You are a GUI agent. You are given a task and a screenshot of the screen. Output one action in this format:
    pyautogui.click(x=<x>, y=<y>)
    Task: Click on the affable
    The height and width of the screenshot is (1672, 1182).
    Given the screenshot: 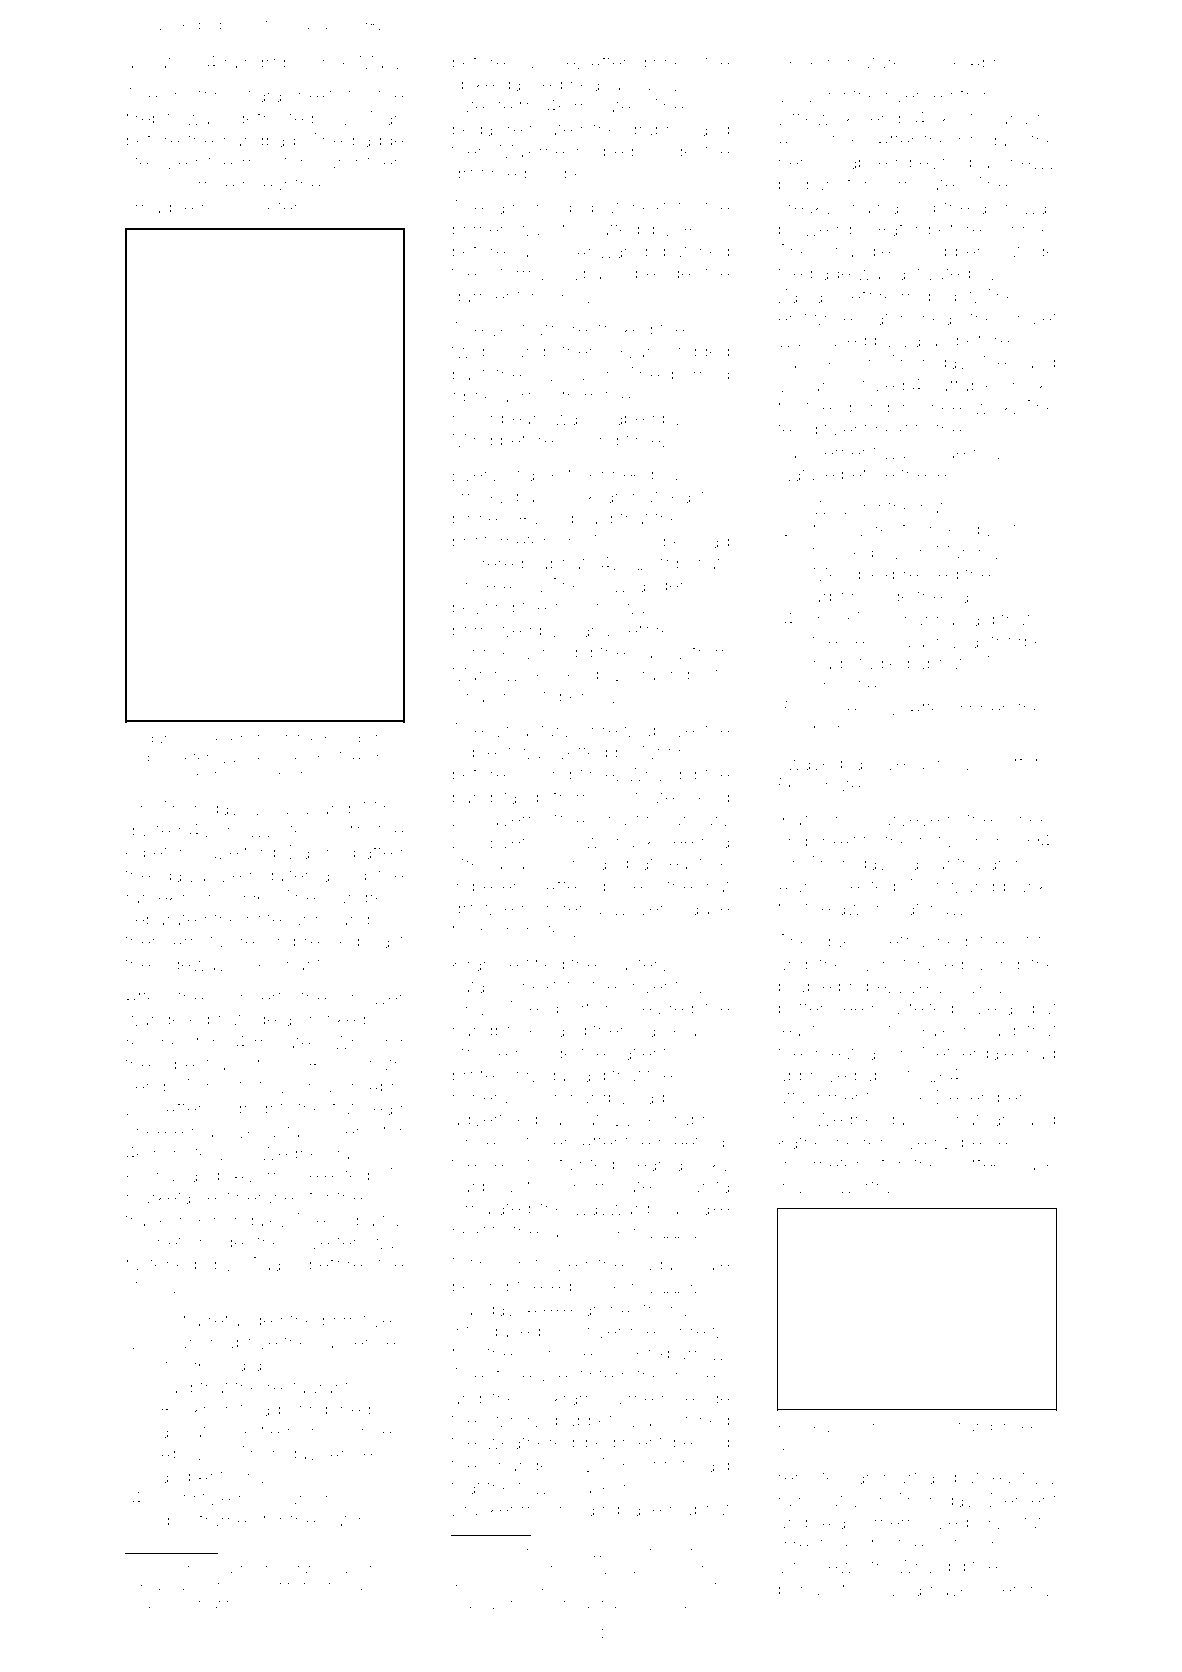 What is the action you would take?
    pyautogui.click(x=967, y=384)
